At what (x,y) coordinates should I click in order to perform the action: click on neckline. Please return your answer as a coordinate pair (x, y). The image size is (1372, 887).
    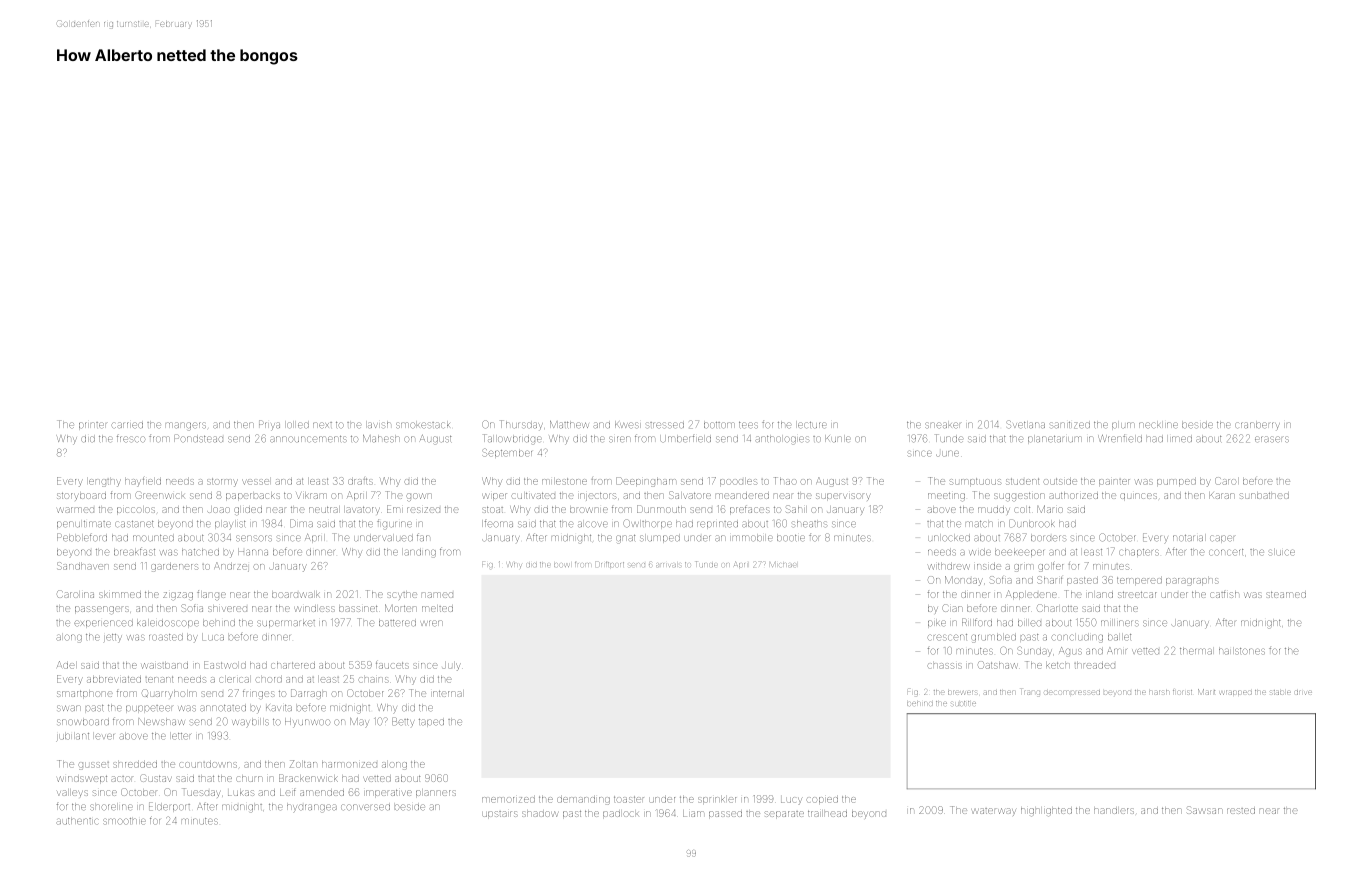
    Looking at the image, I should click on (1158, 425).
